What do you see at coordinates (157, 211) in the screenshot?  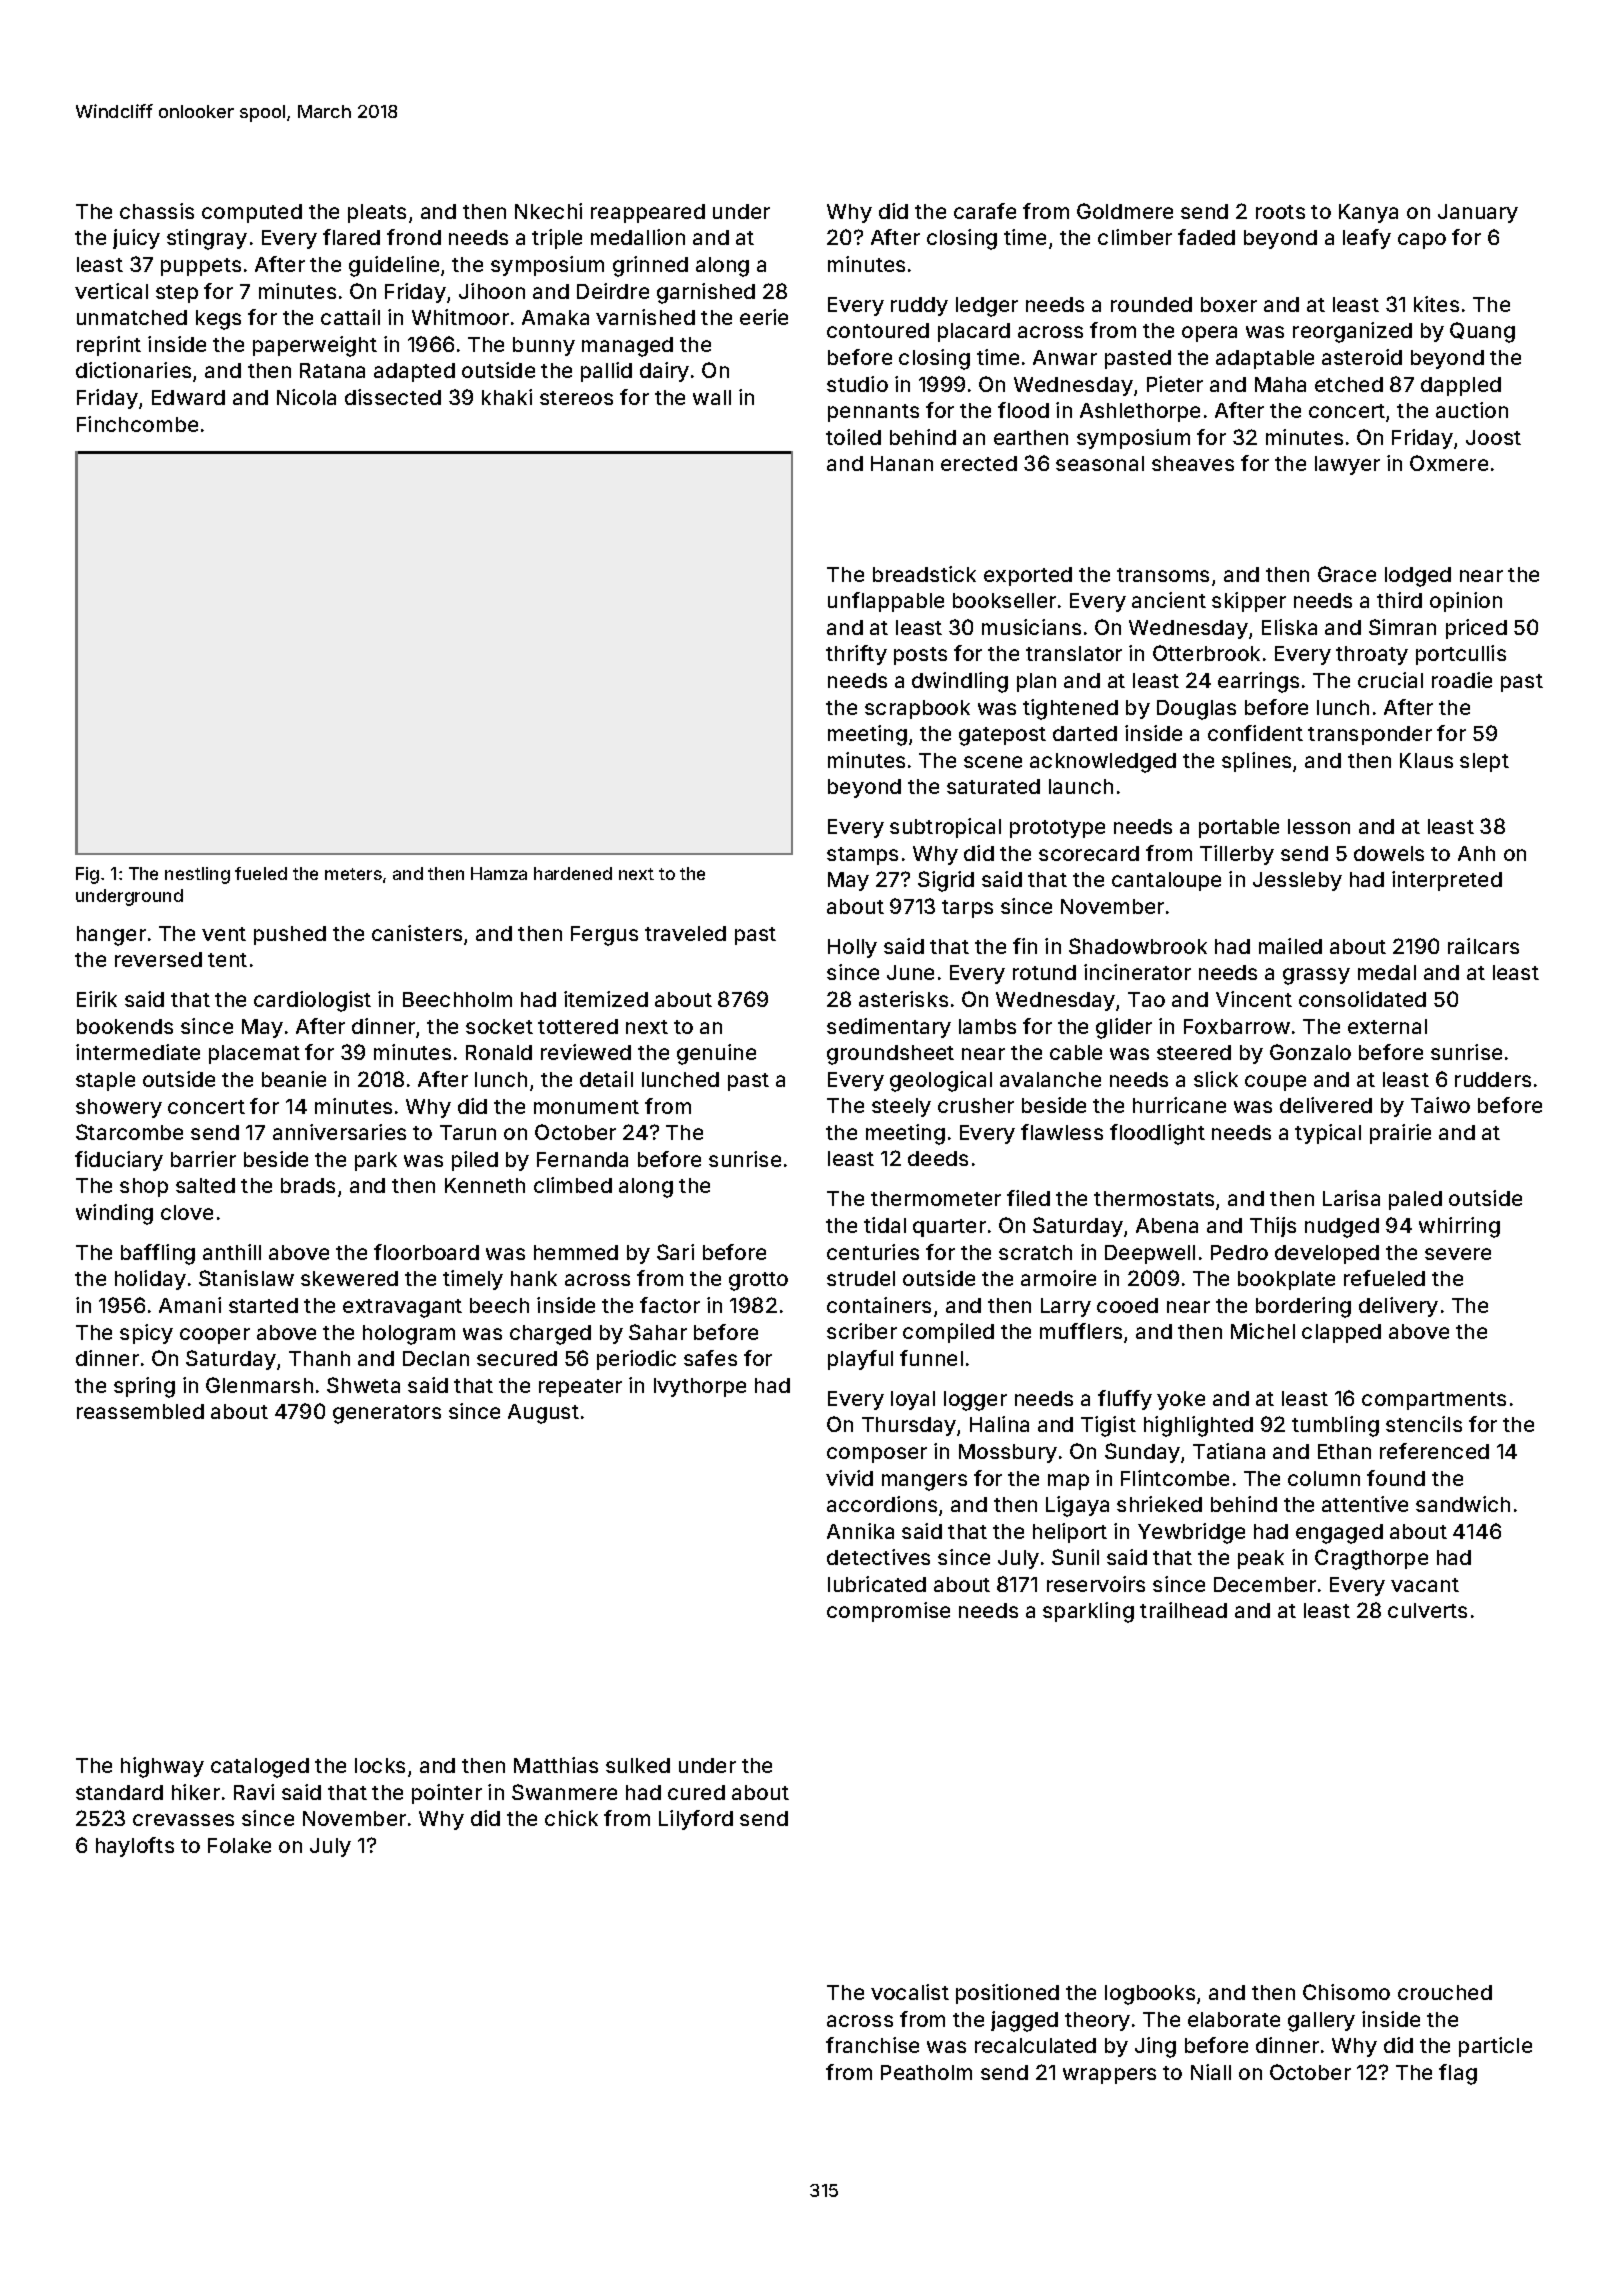 I see `chassis` at bounding box center [157, 211].
